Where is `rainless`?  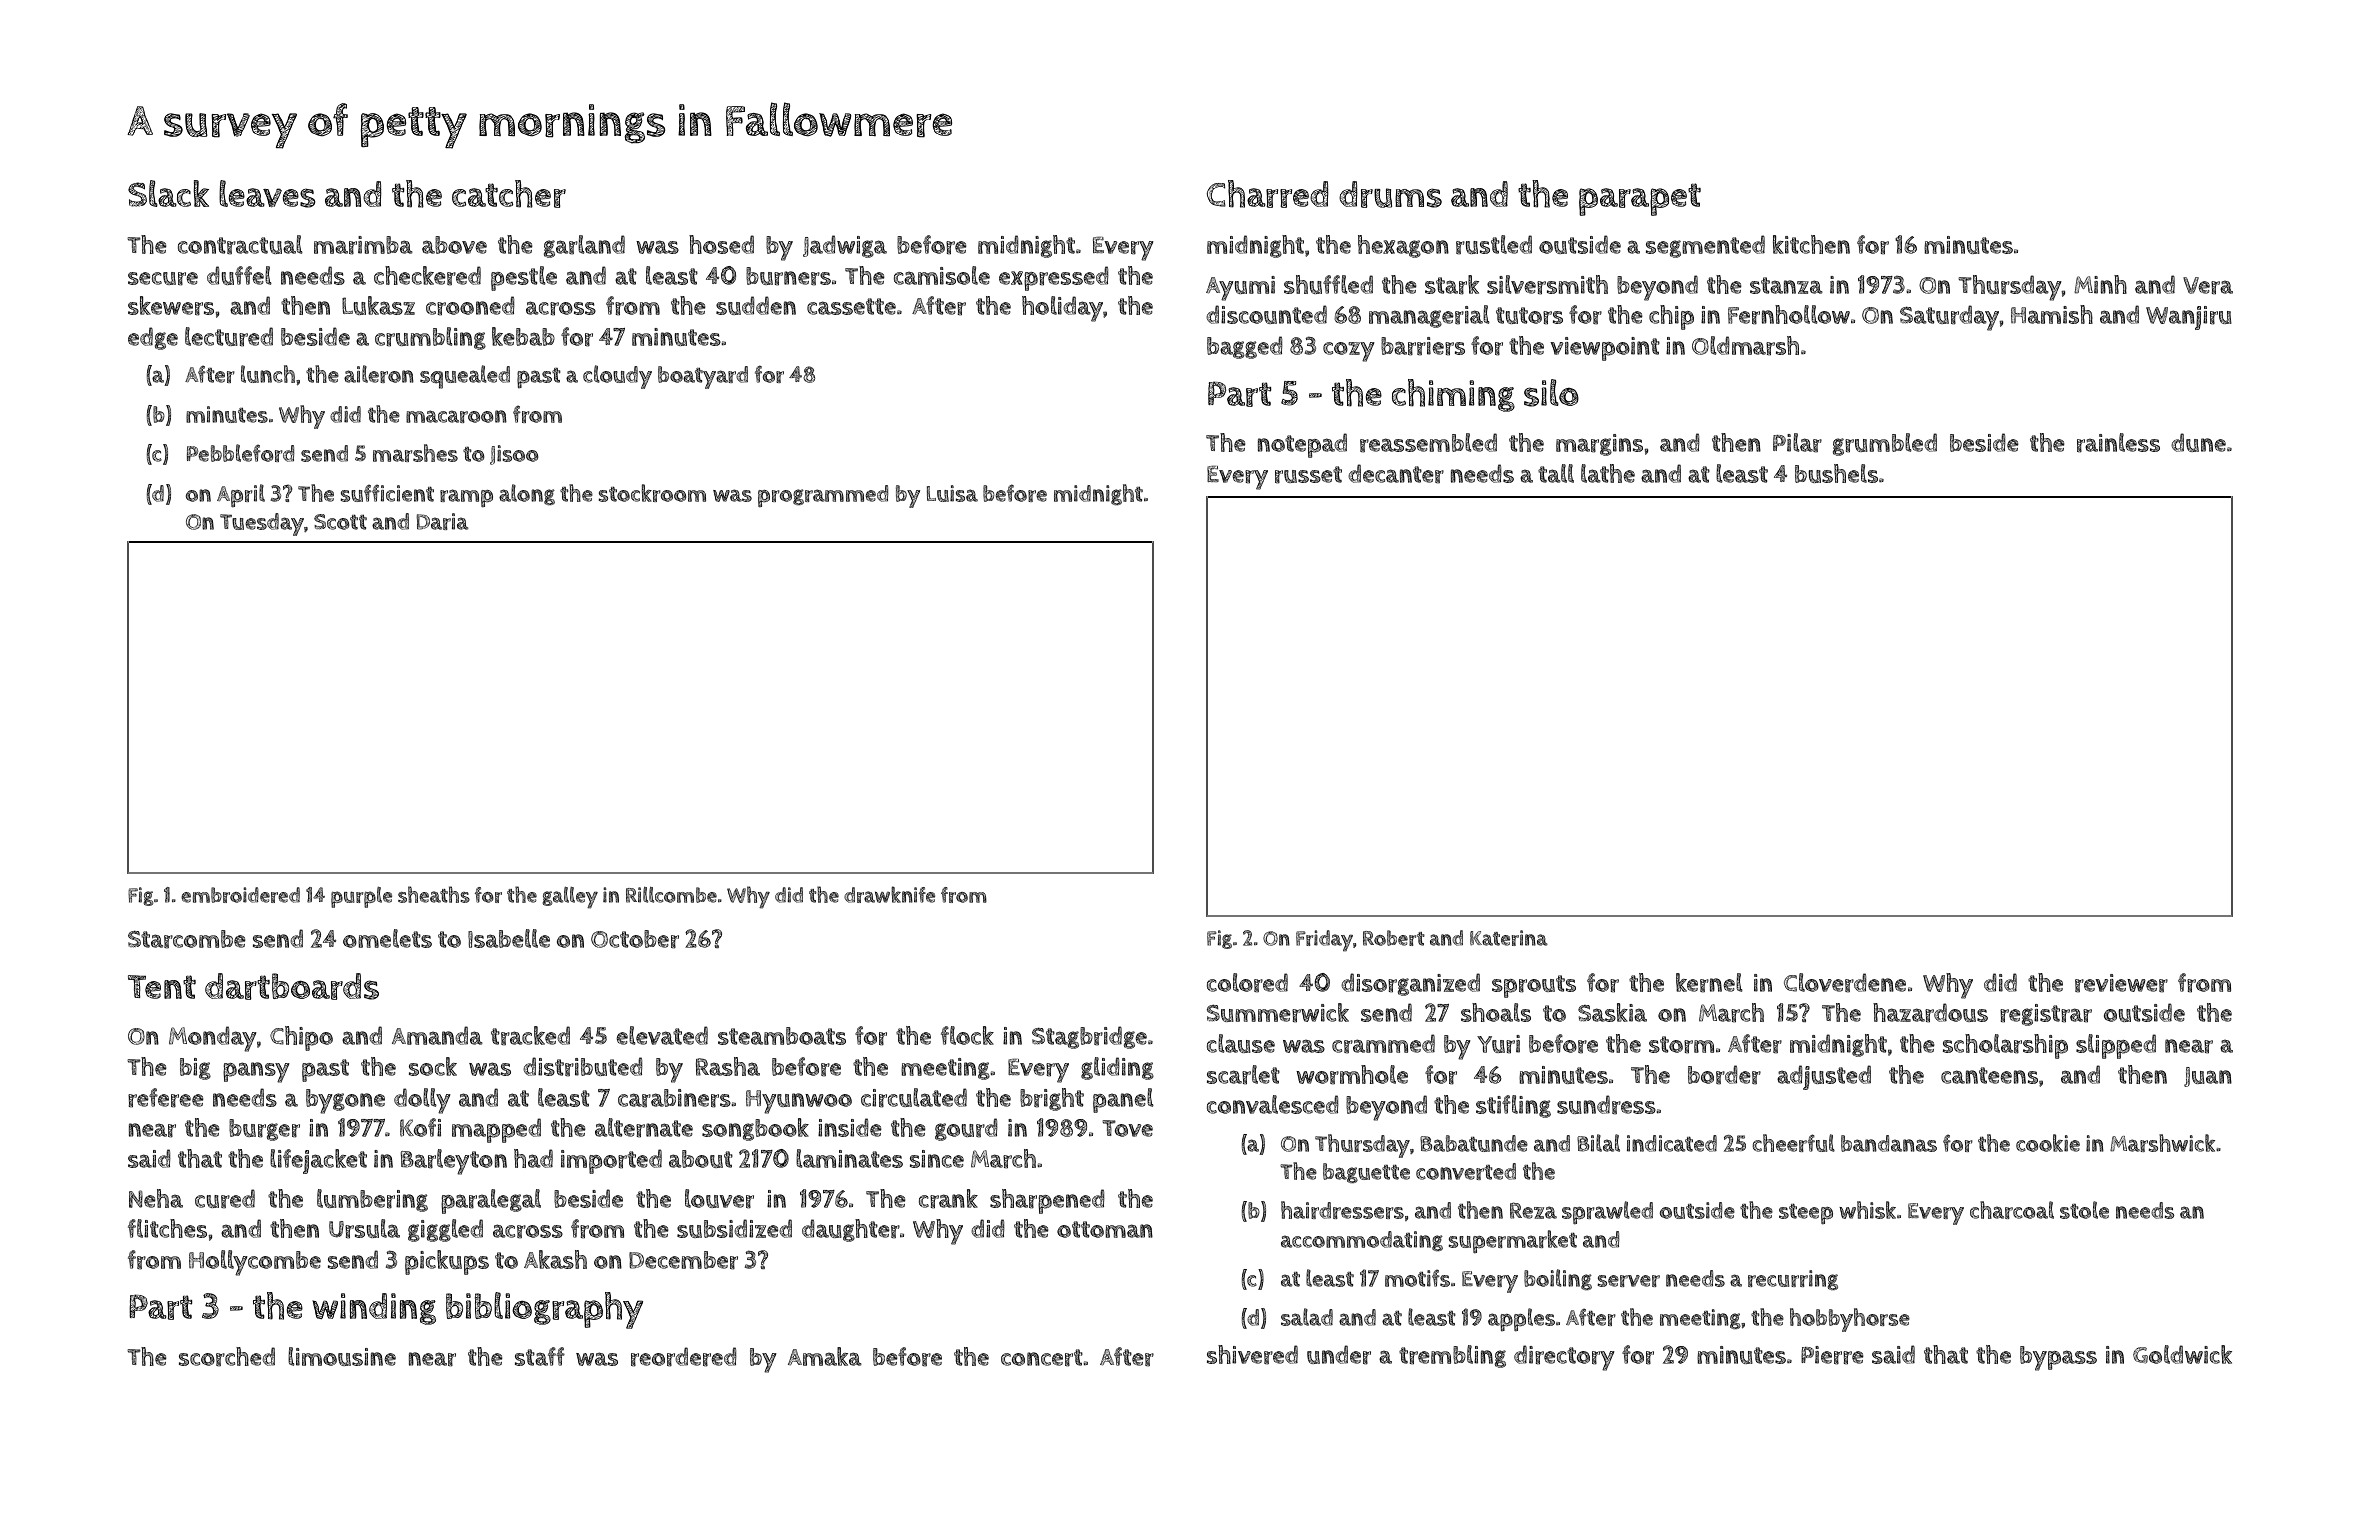
rainless is located at coordinates (2118, 443).
